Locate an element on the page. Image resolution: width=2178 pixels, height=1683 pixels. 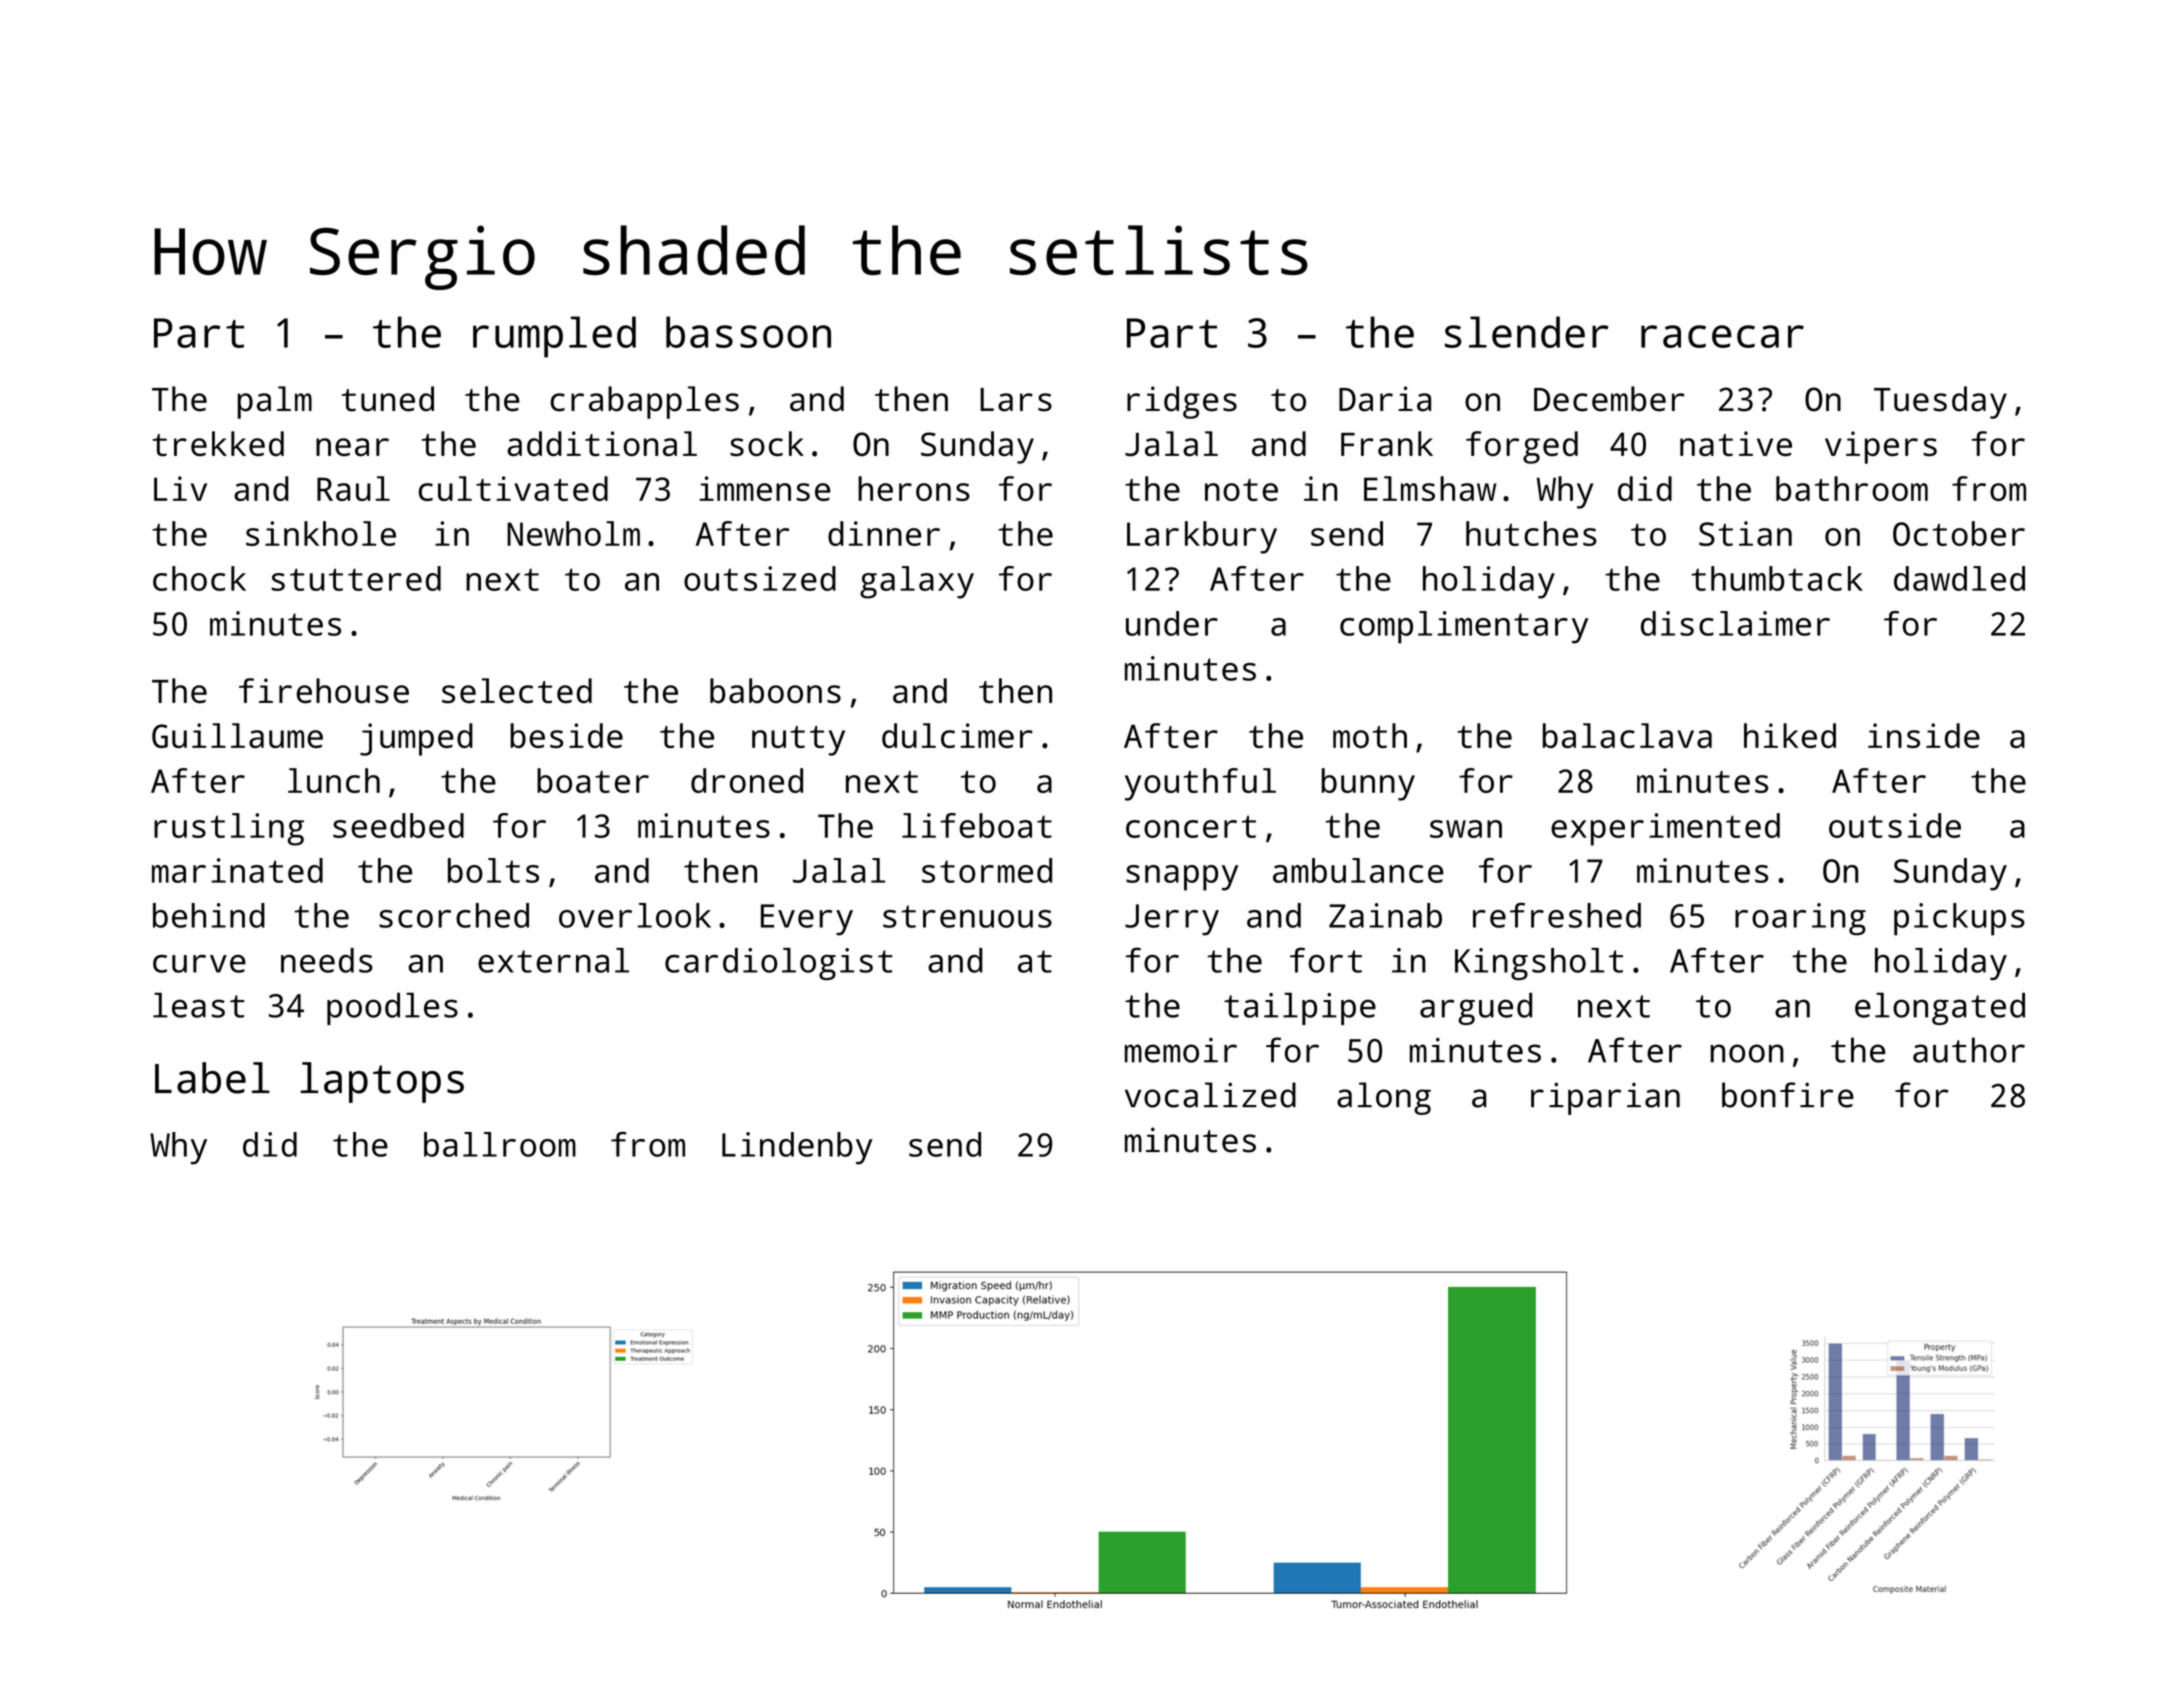
palm is located at coordinates (275, 402).
